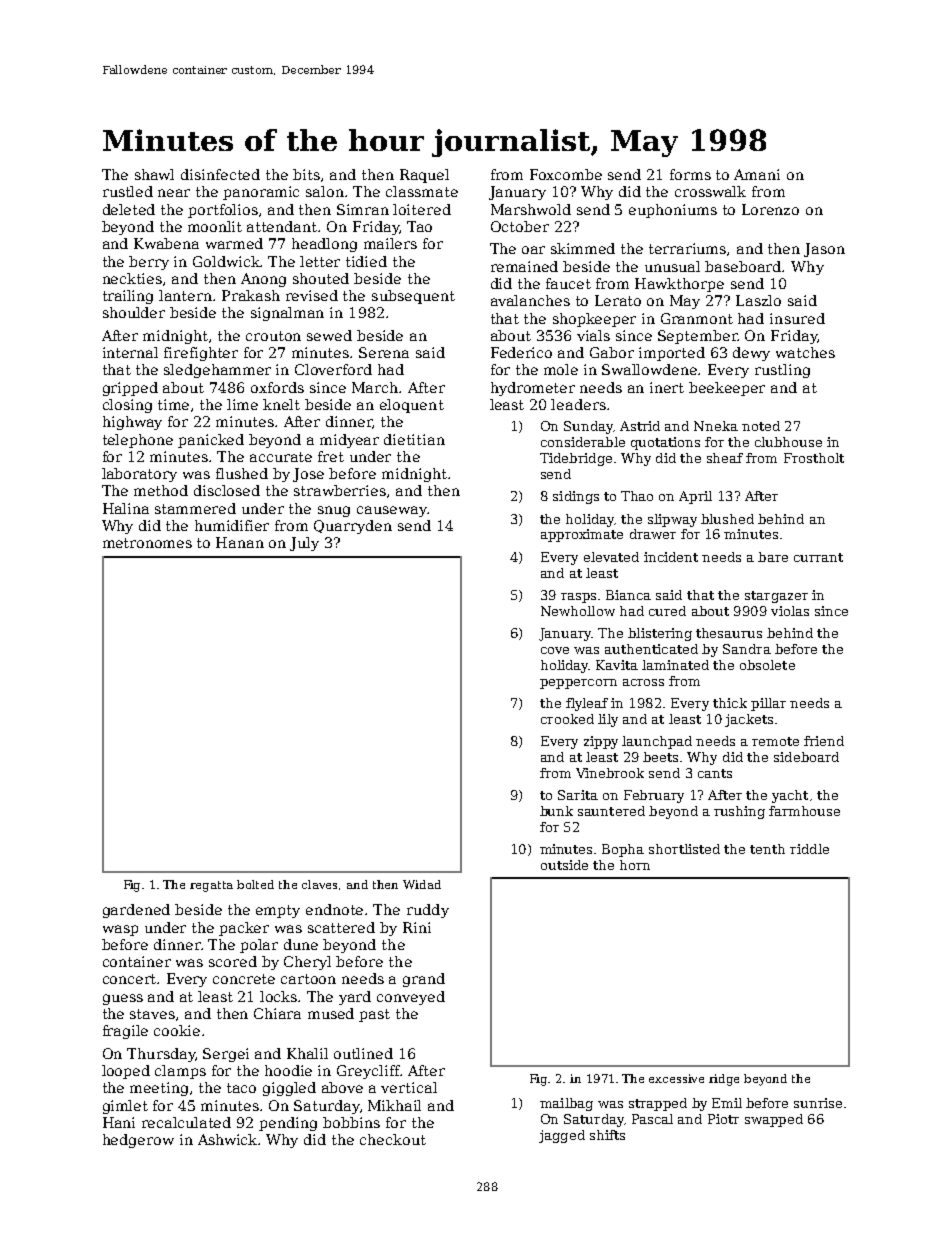 The width and height of the screenshot is (952, 1233). What do you see at coordinates (566, 174) in the screenshot?
I see `Foxcombe` at bounding box center [566, 174].
